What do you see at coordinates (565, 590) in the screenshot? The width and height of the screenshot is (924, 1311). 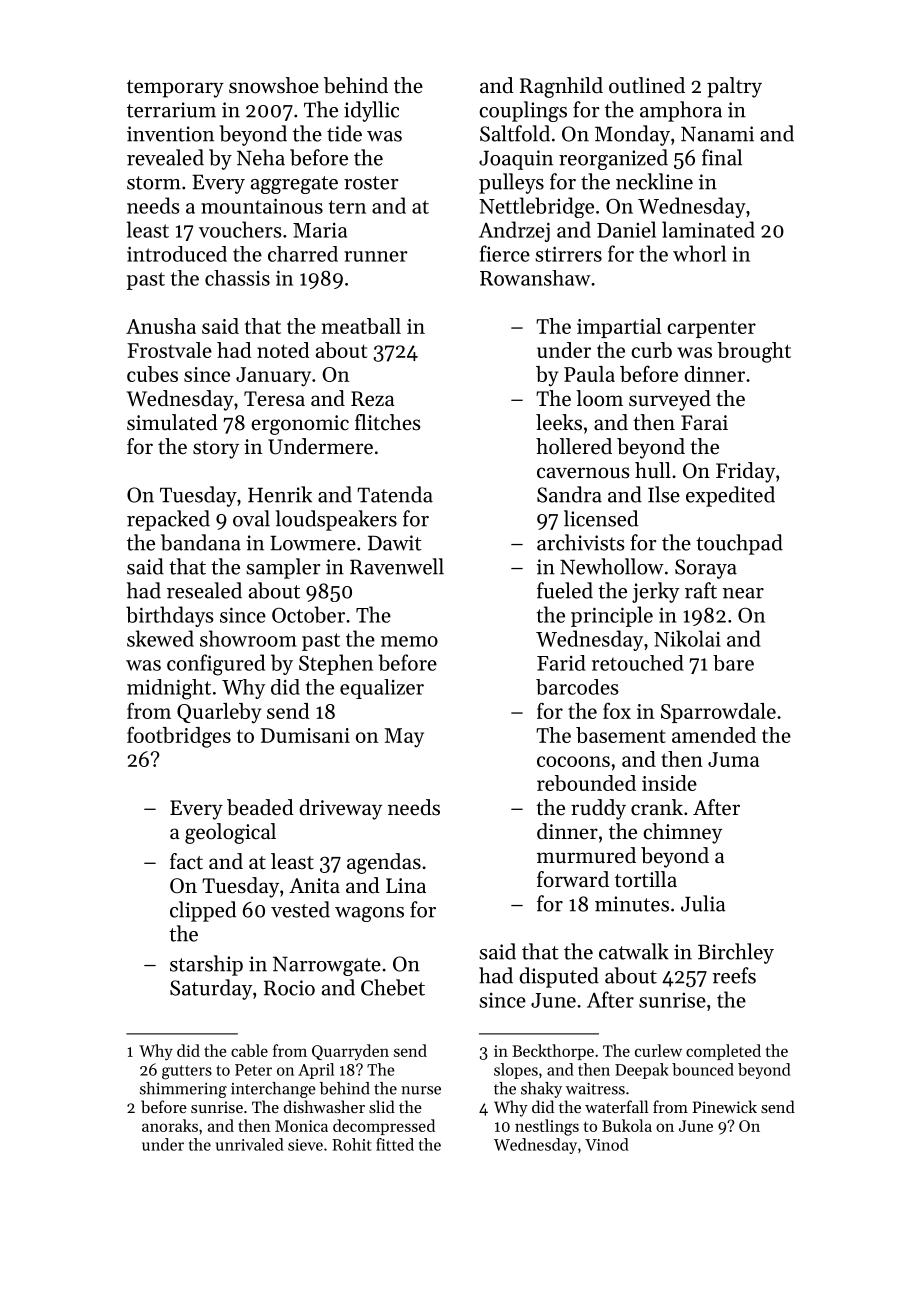 I see `fueled` at bounding box center [565, 590].
